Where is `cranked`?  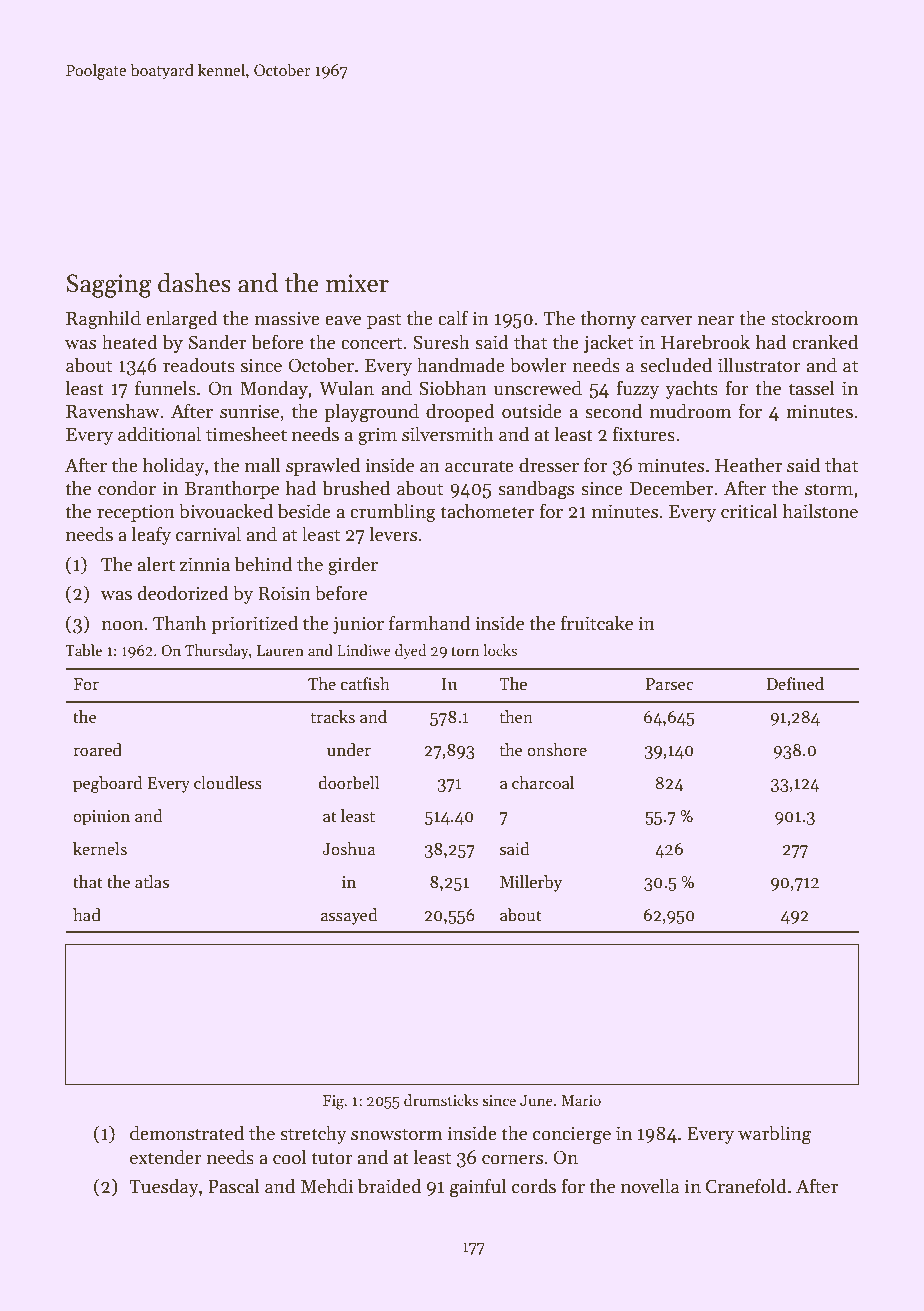 cranked is located at coordinates (825, 342).
